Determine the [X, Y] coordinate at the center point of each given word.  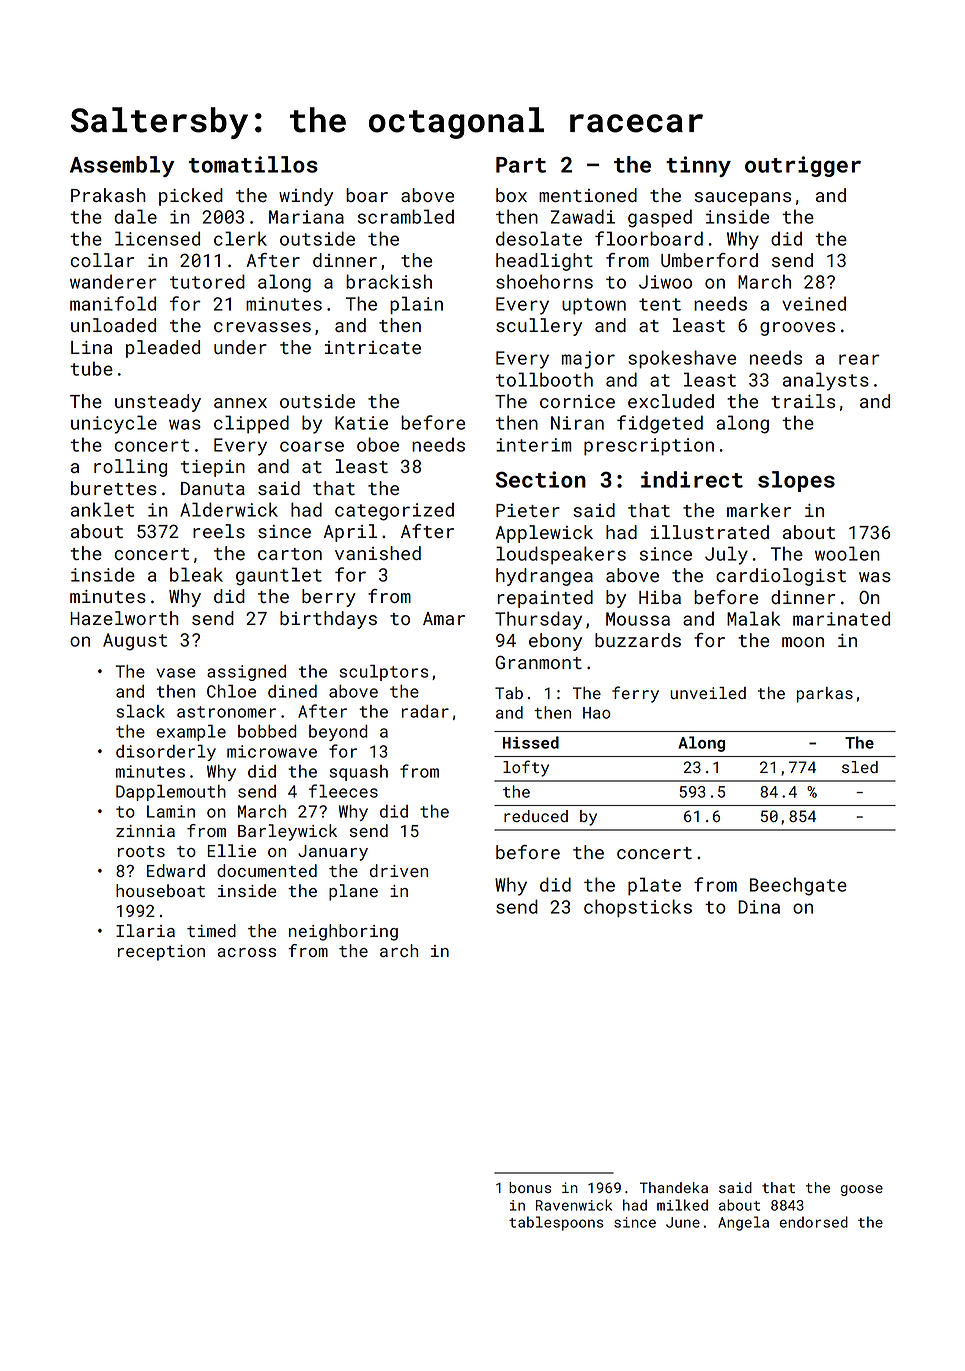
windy [306, 197]
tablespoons [556, 1223]
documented [267, 870]
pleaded [163, 349]
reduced [536, 816]
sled [860, 767]
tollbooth [544, 379]
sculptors [383, 673]
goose [862, 1190]
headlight [544, 262]
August [135, 642]
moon [803, 642]
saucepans [743, 199]
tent [660, 304]
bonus [530, 1187]
